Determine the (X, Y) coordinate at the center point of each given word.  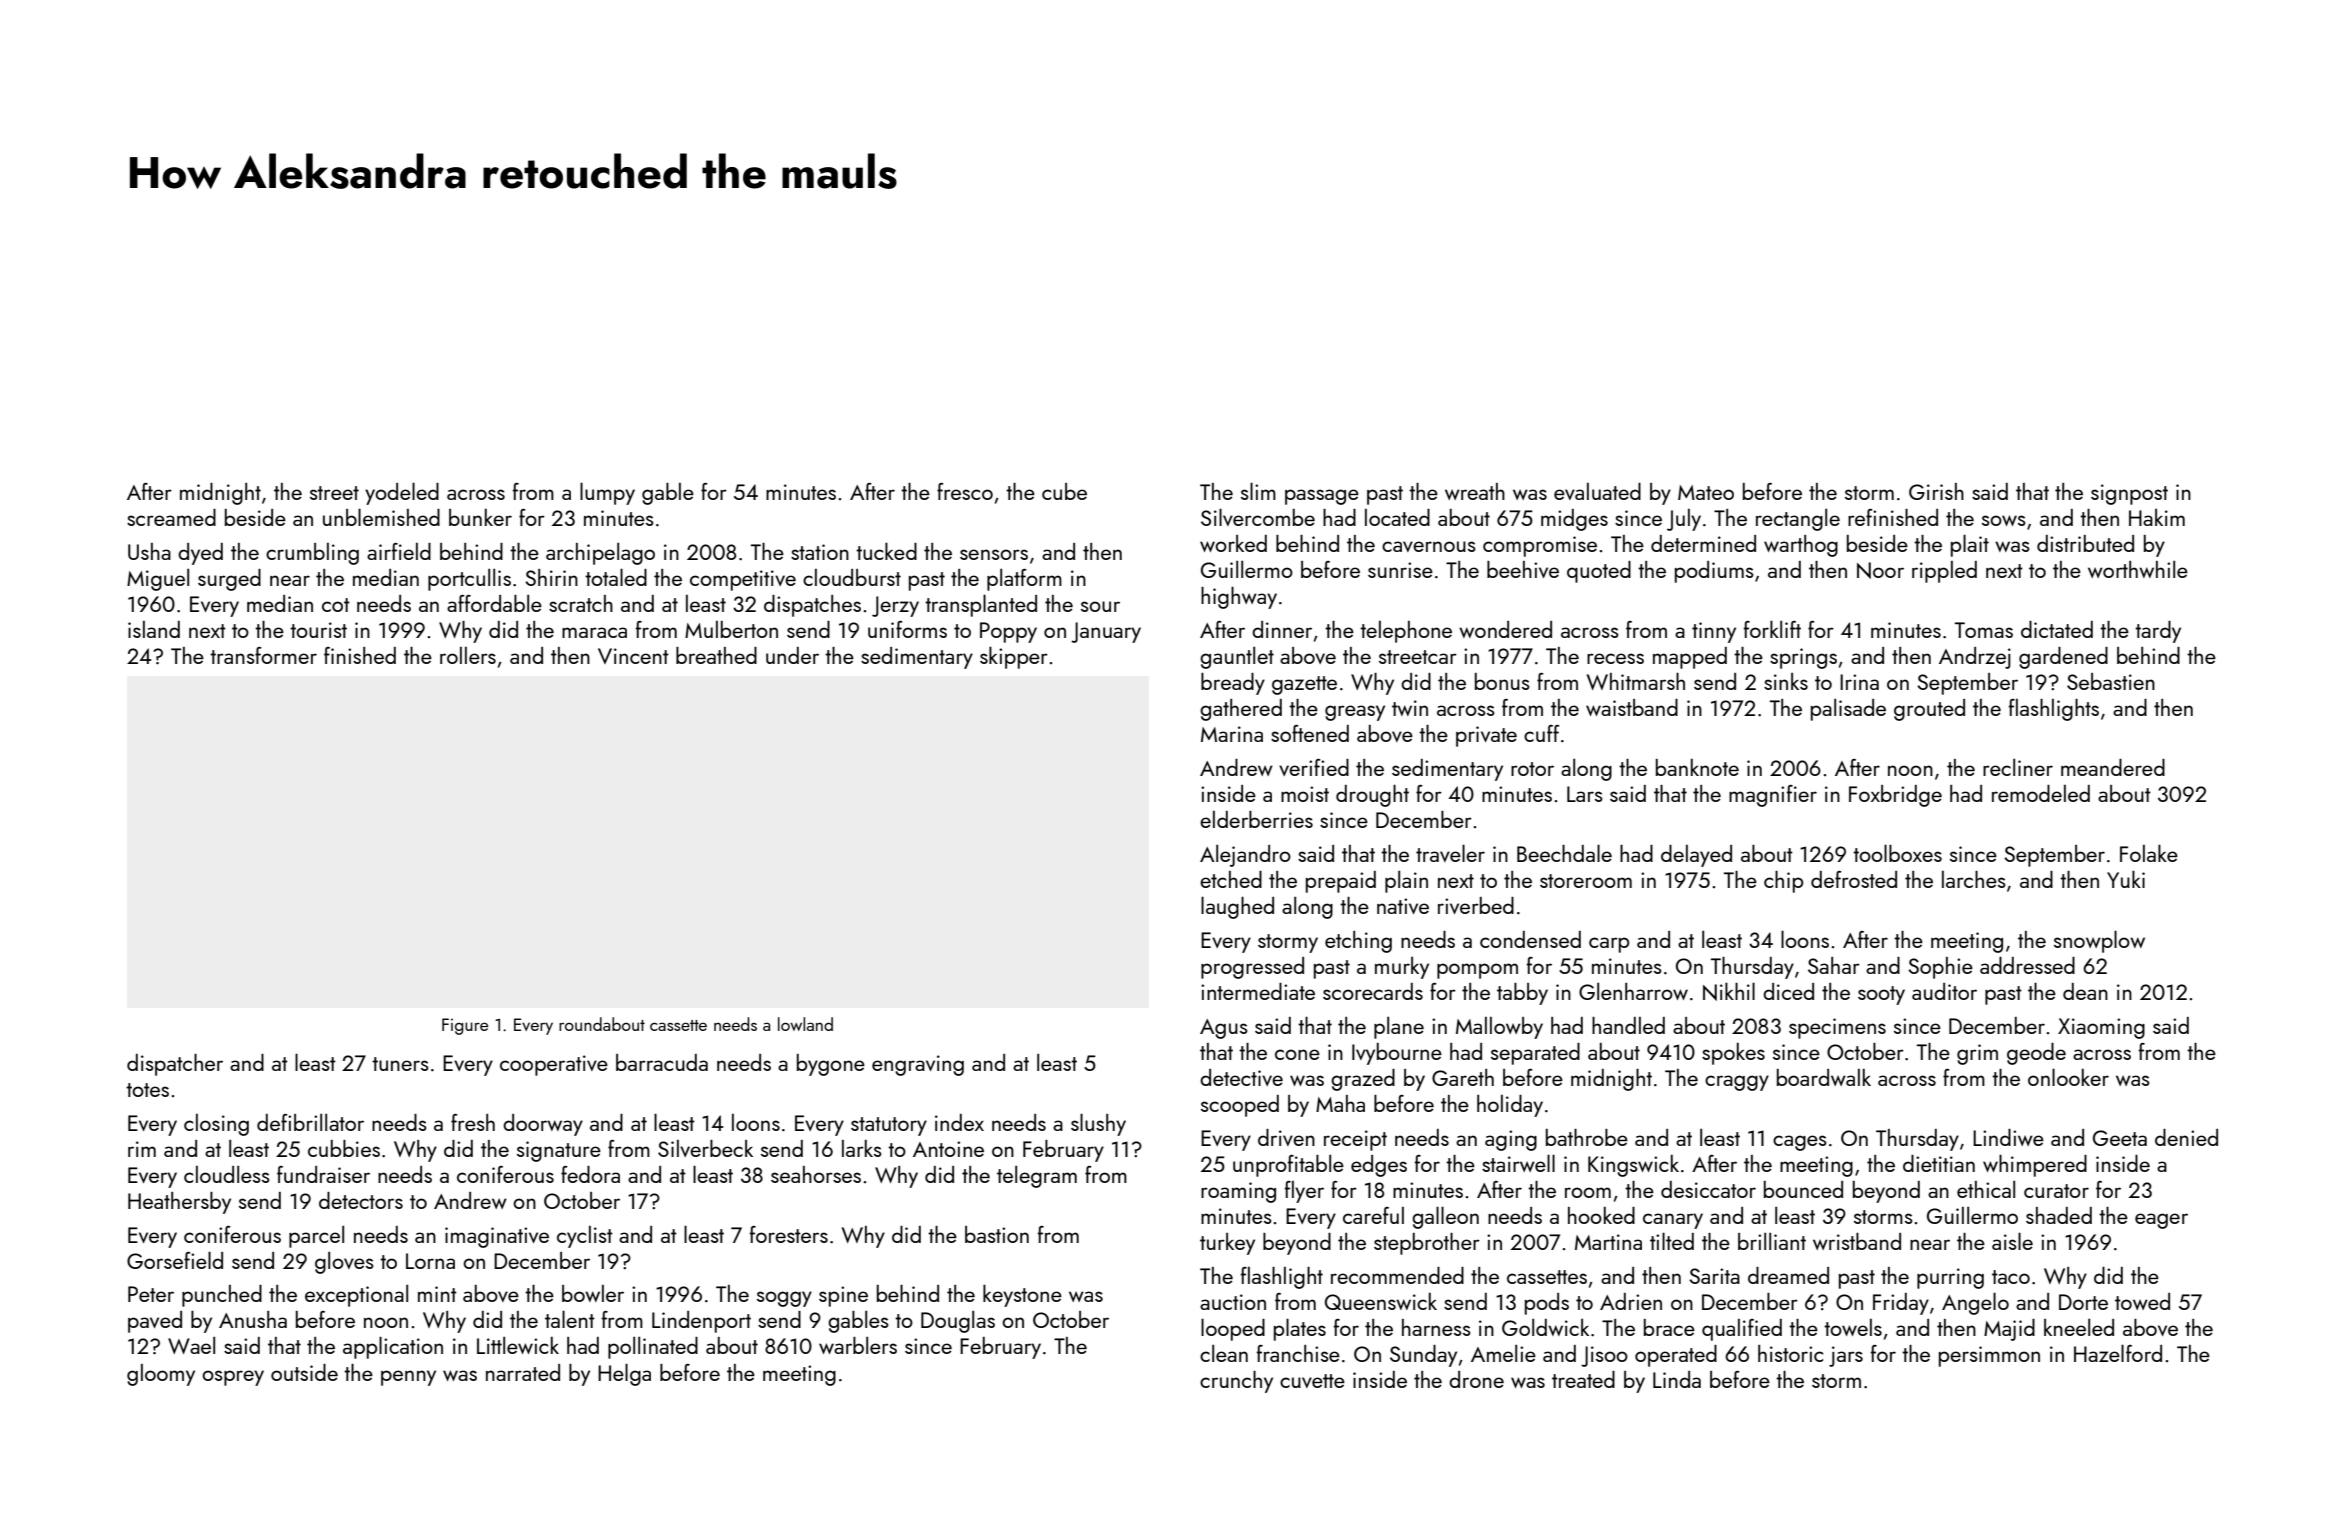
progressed (1252, 968)
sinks (1786, 681)
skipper (1014, 658)
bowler (593, 1293)
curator (2056, 1191)
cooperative (554, 1065)
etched (1231, 879)
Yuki (2126, 879)
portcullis (469, 580)
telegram (1037, 1177)
